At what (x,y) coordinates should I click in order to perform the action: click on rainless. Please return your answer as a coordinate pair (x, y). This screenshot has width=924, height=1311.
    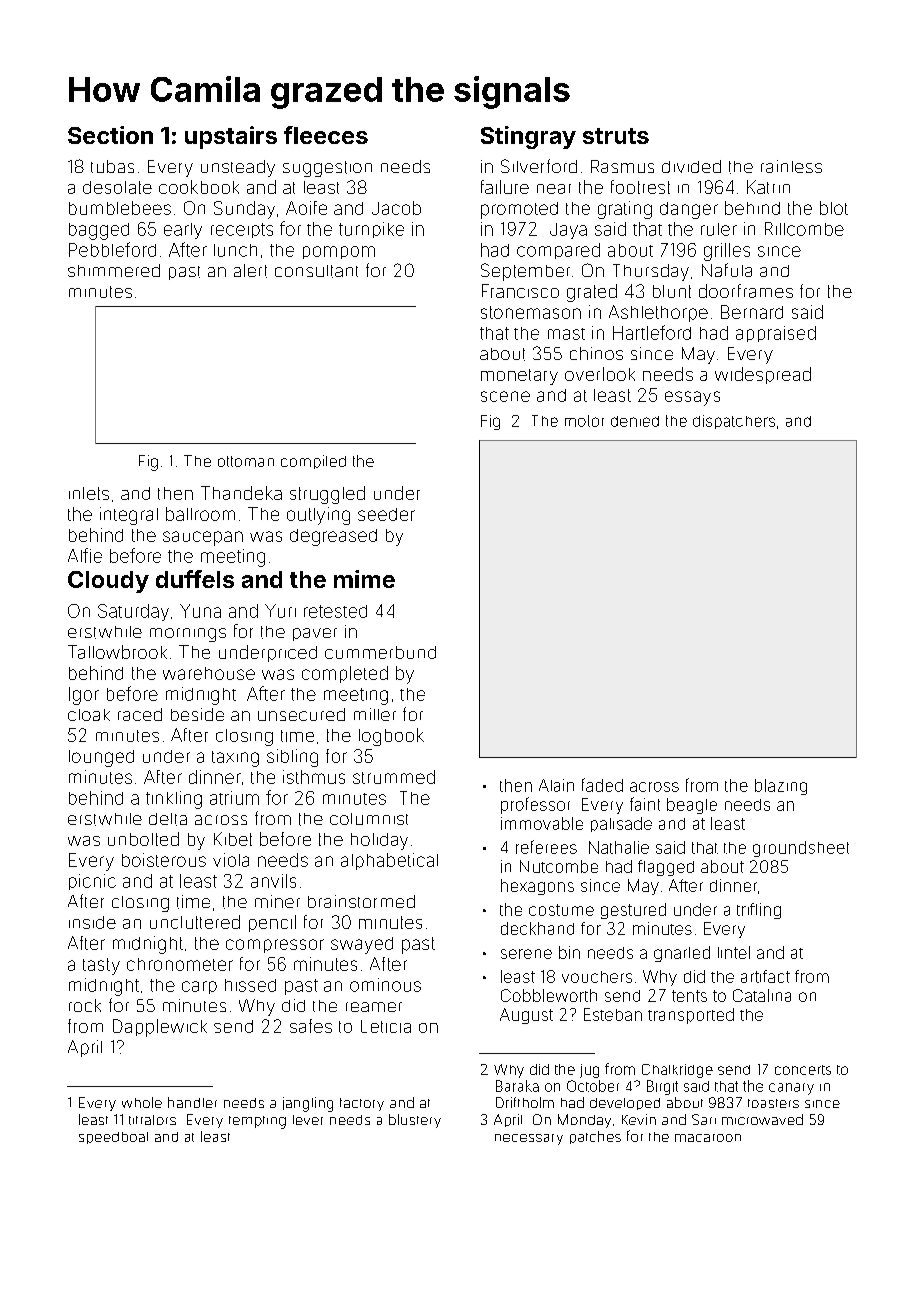
    Looking at the image, I should click on (791, 166).
